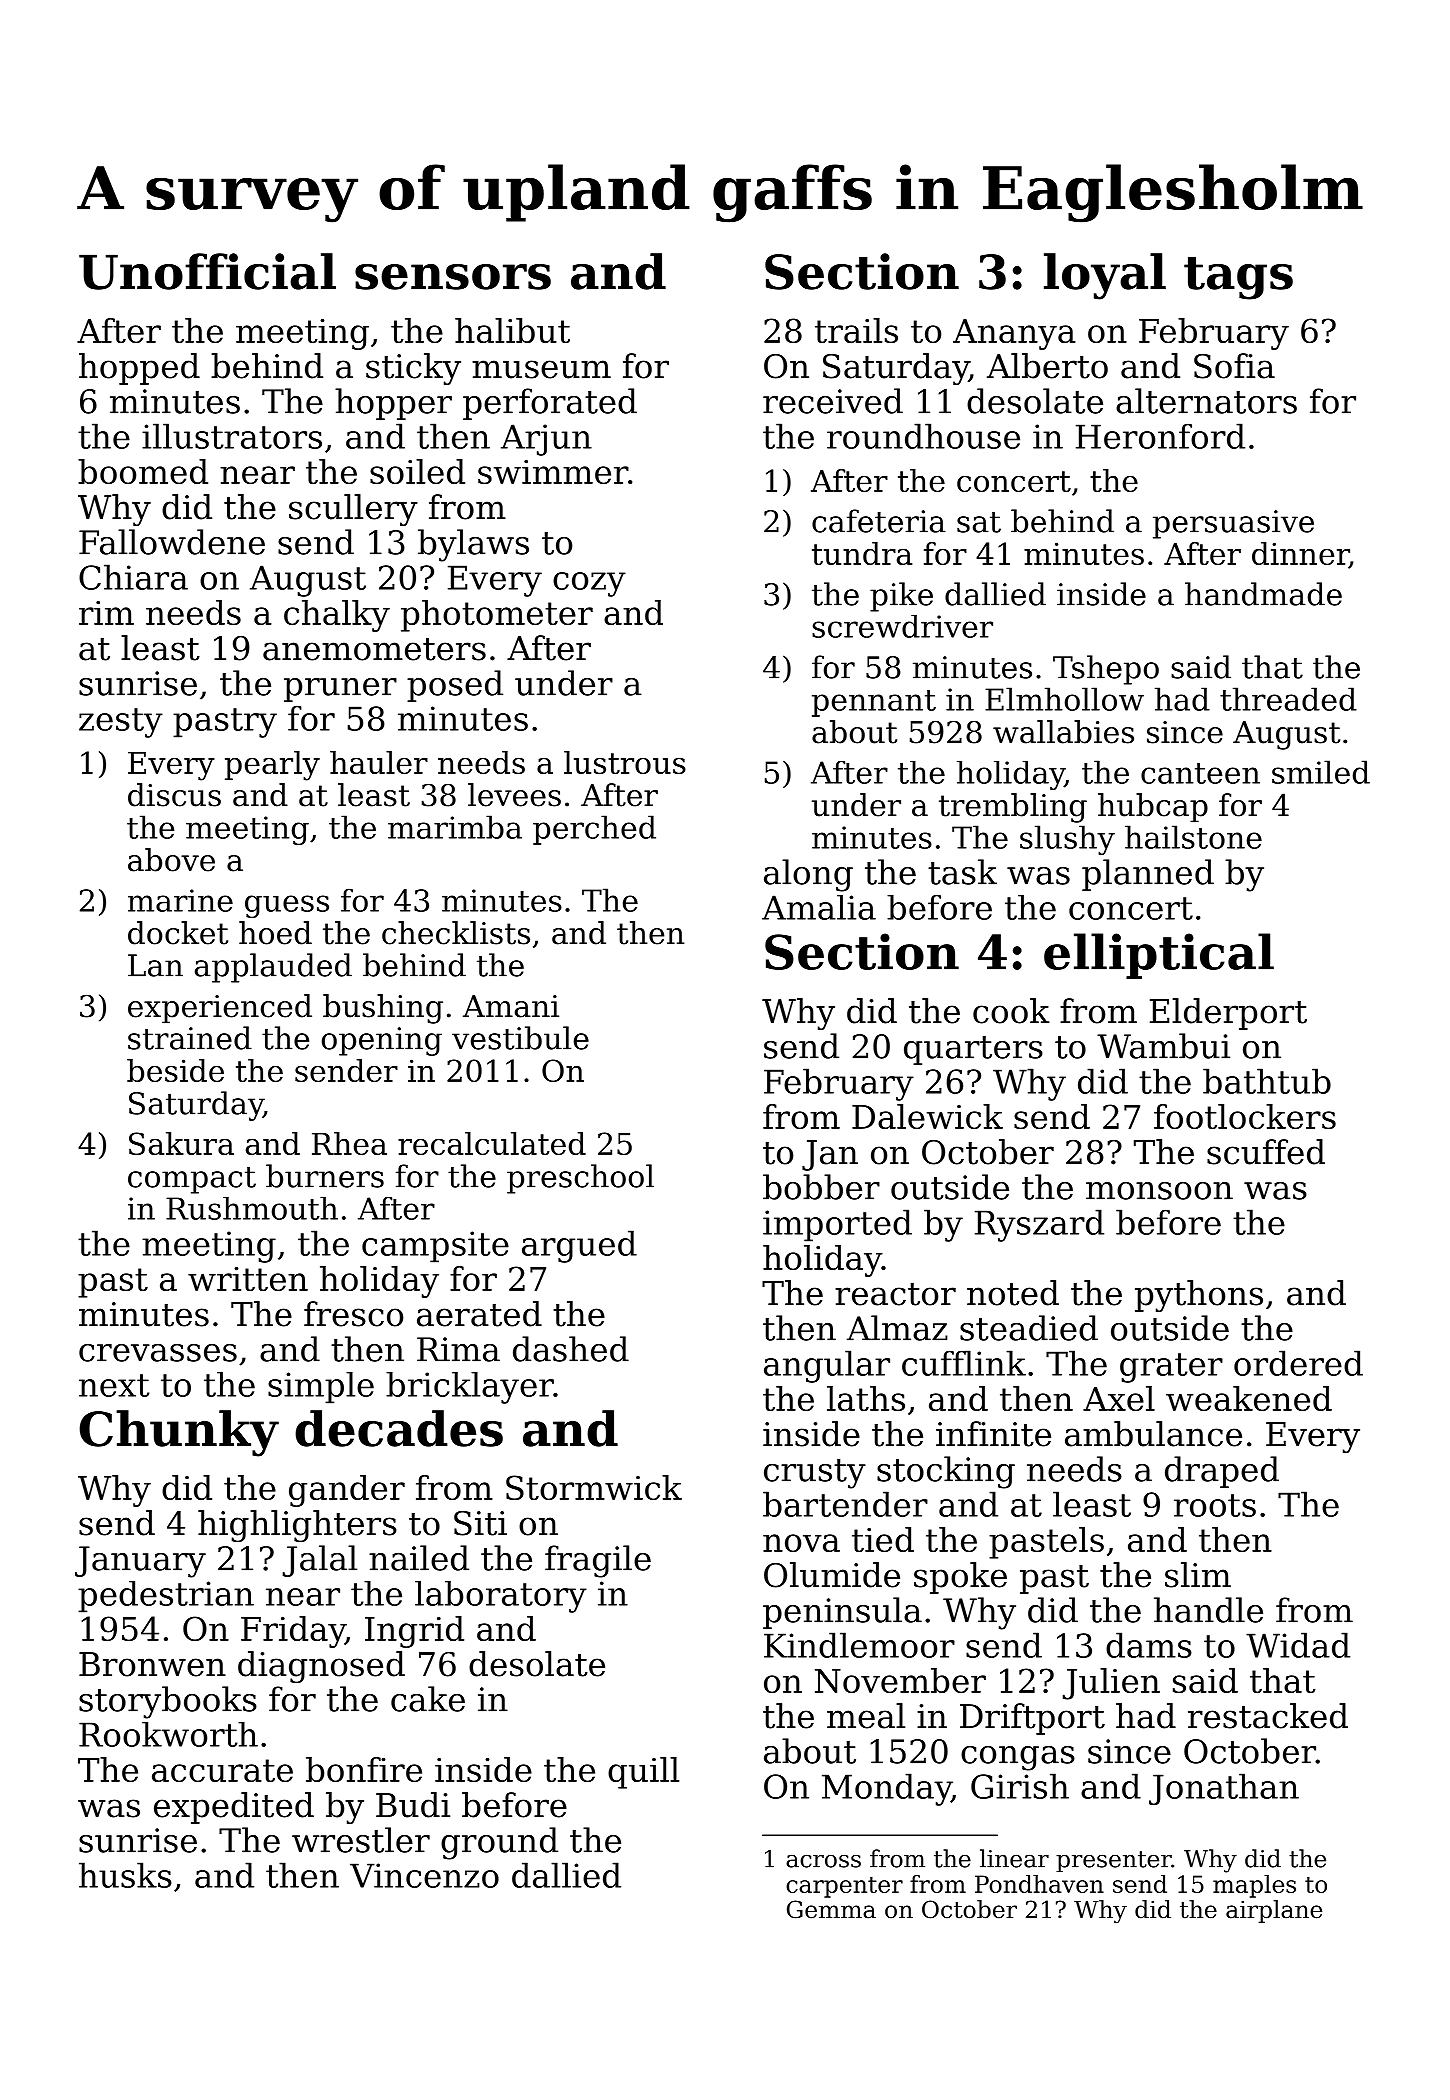 The height and width of the page is (2100, 1450). What do you see at coordinates (192, 1180) in the page?
I see `compact` at bounding box center [192, 1180].
